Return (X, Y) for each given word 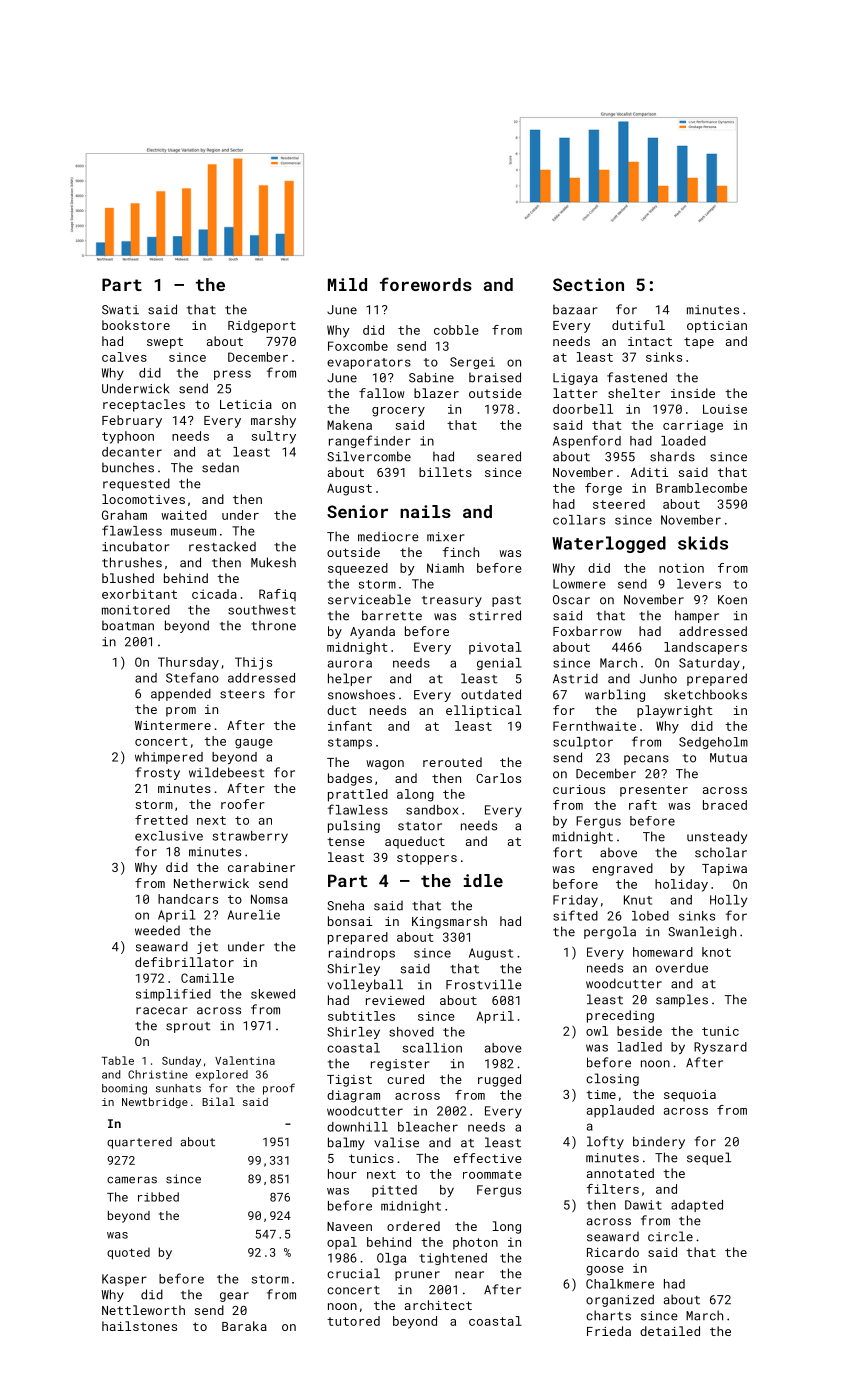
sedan (220, 467)
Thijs (253, 663)
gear (234, 1297)
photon (475, 1243)
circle (670, 1236)
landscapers (705, 648)
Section (588, 284)
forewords (426, 284)
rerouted (452, 762)
